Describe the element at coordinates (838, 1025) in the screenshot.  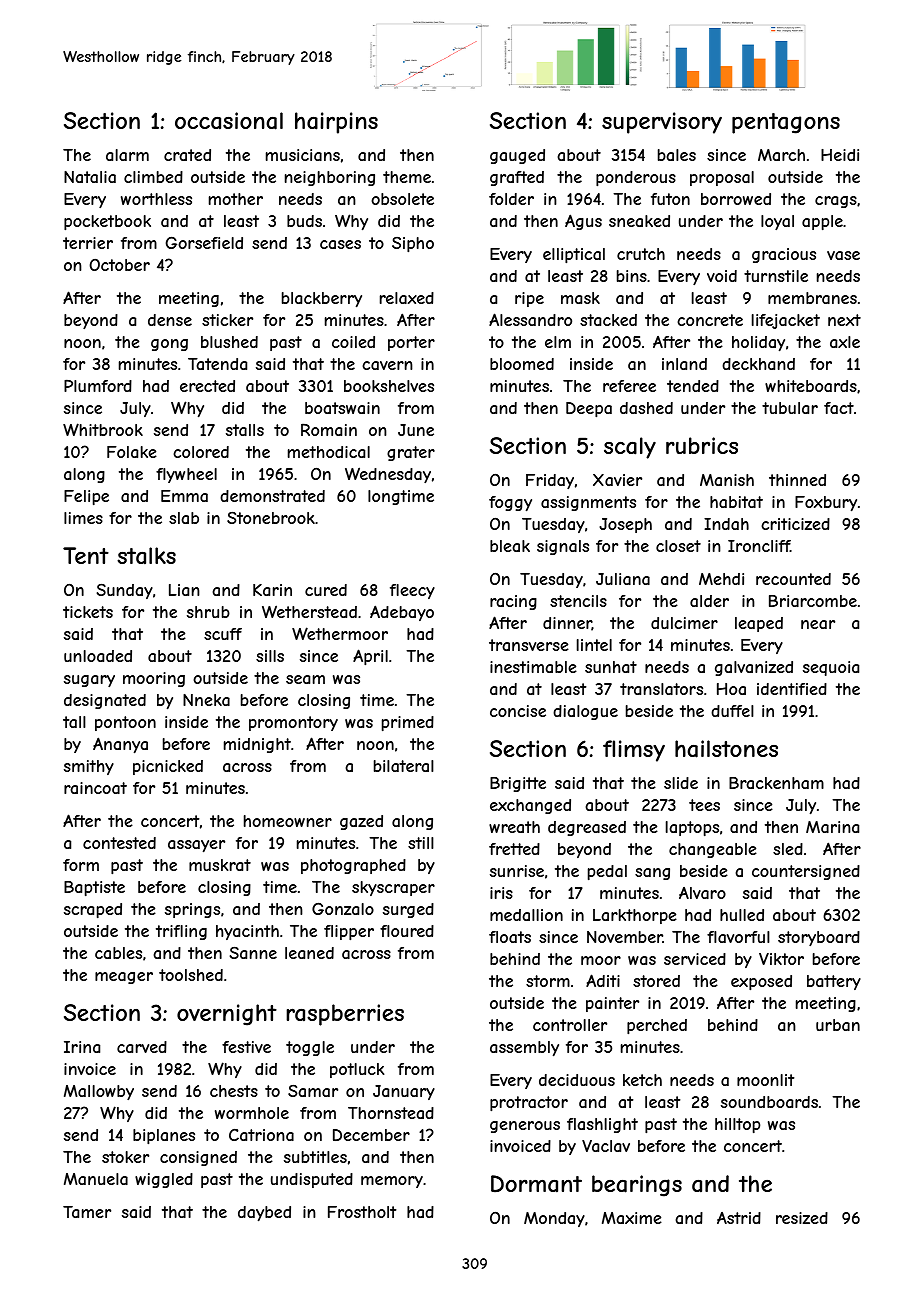
I see `urban` at that location.
